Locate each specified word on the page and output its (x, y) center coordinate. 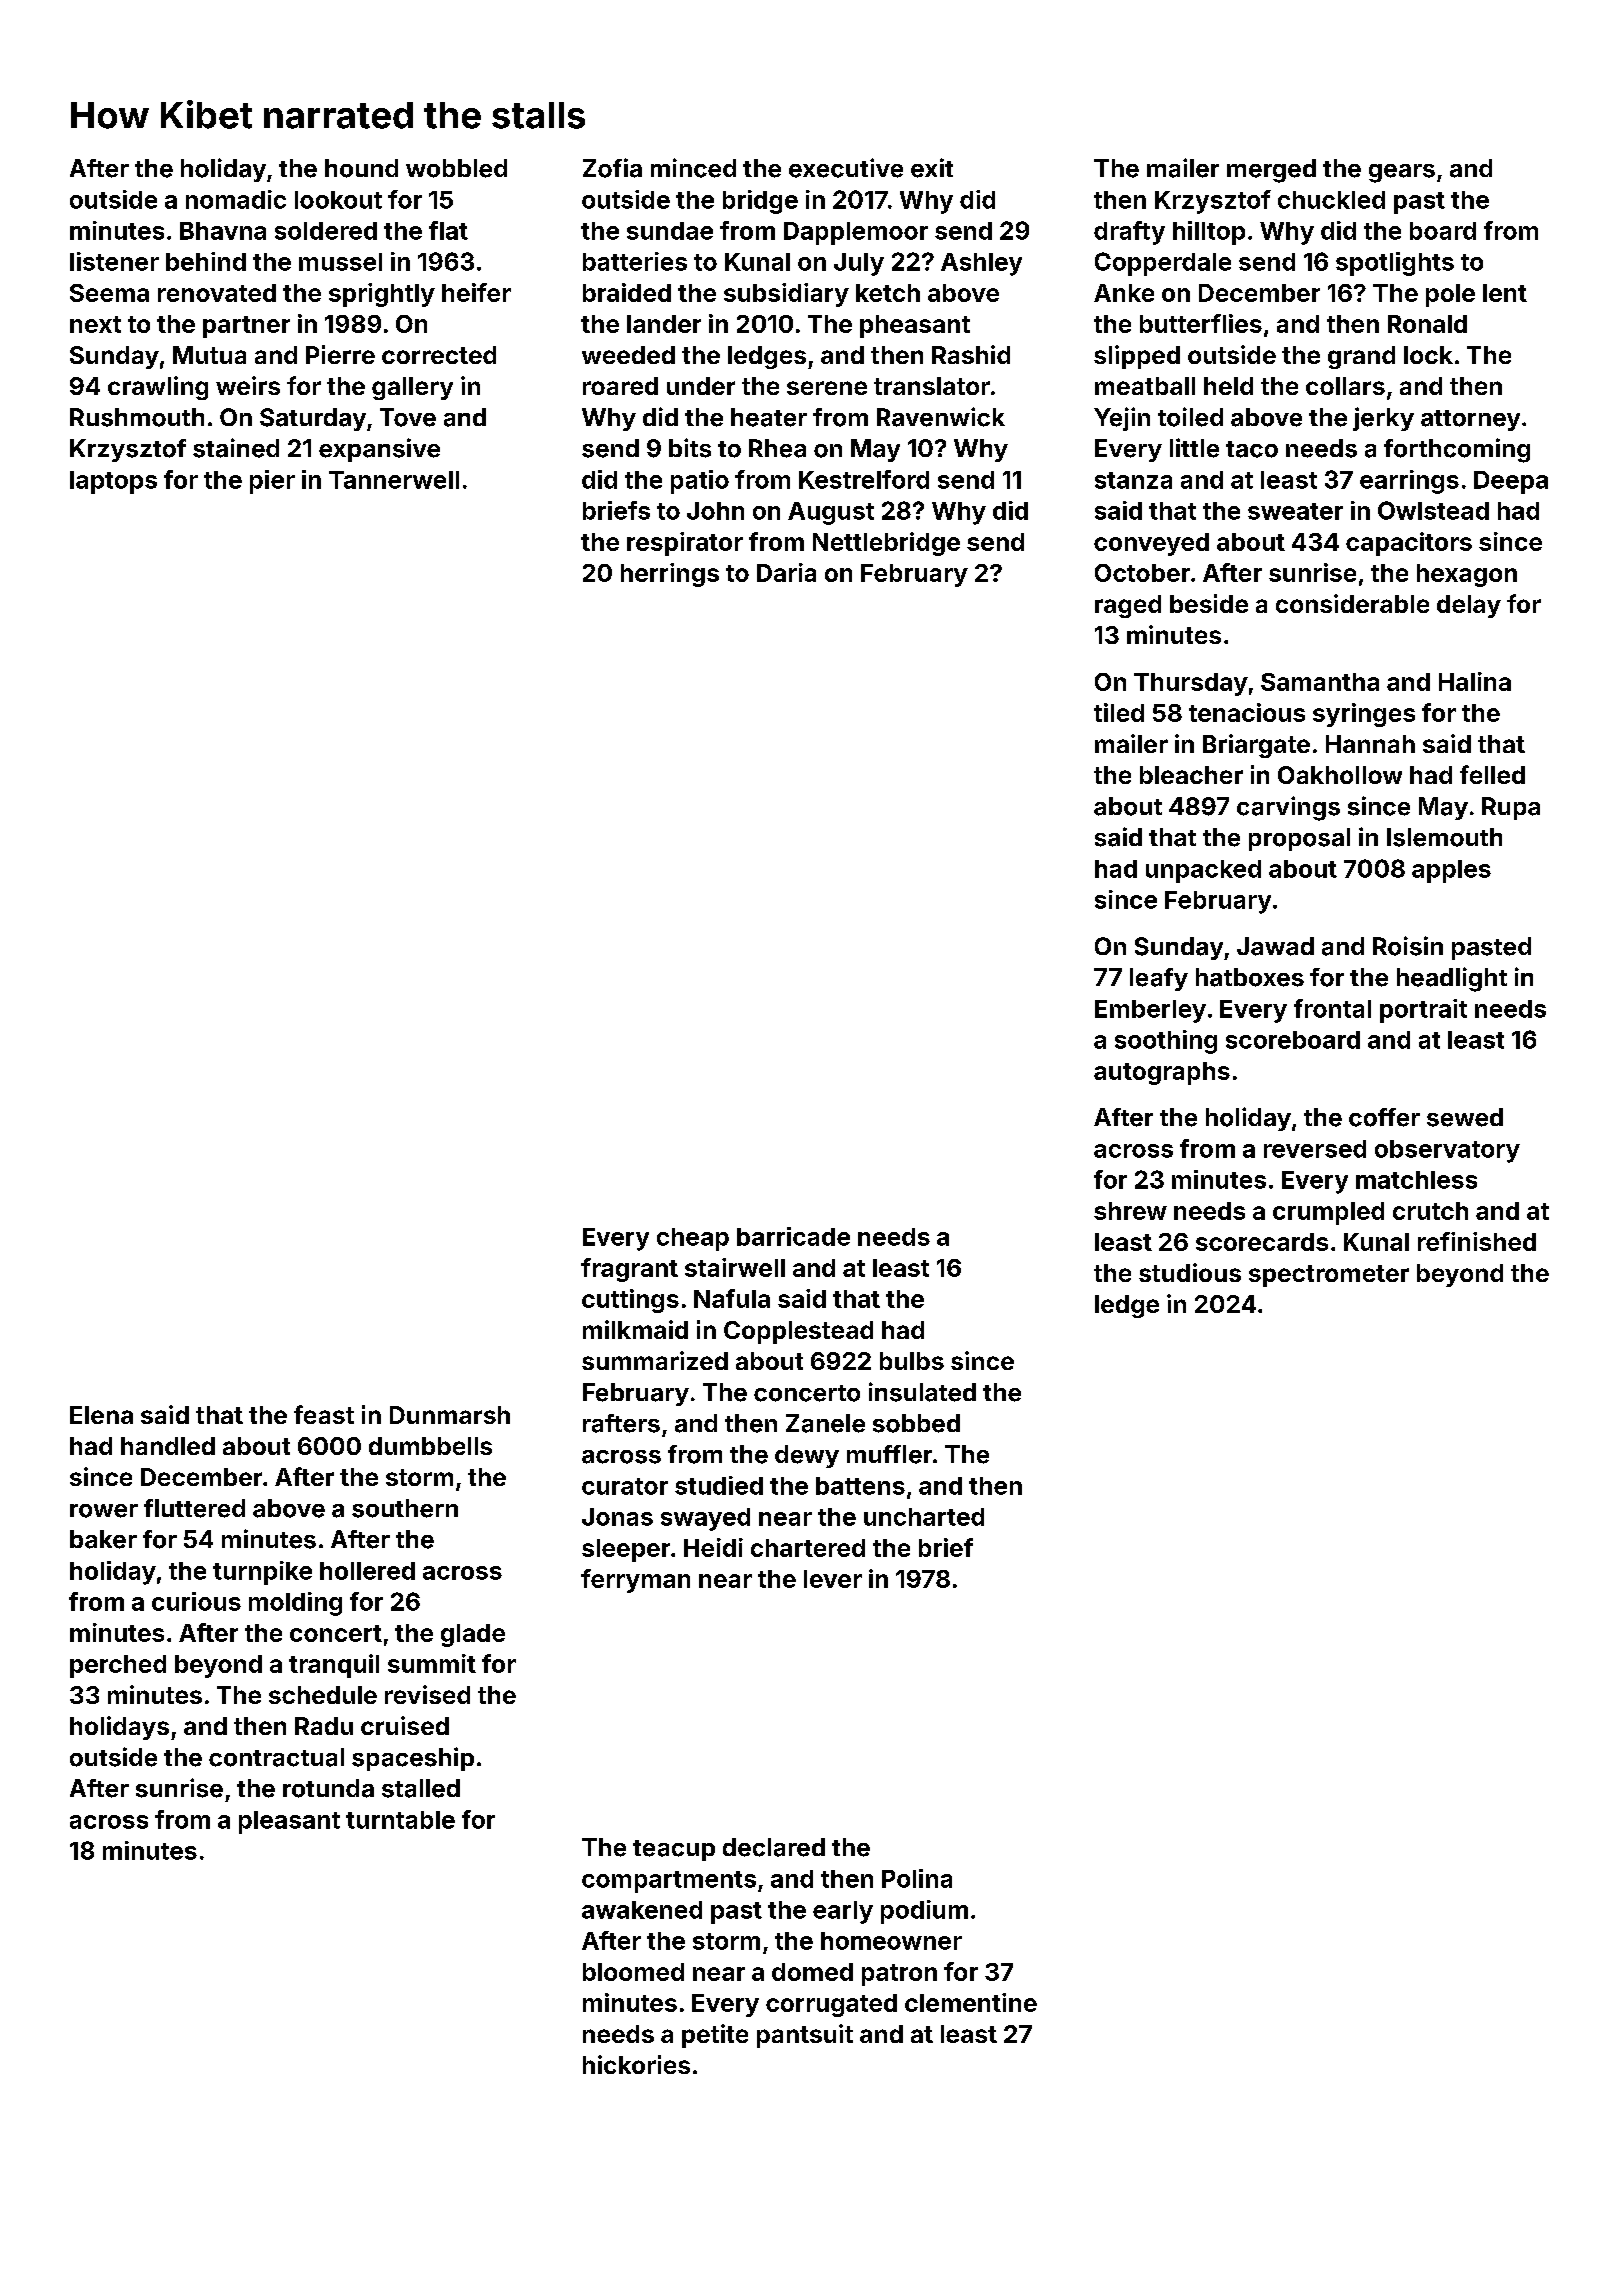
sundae (670, 231)
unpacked (1203, 871)
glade (473, 1635)
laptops (113, 482)
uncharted (924, 1517)
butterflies (1201, 323)
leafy (1159, 979)
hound (361, 168)
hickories (636, 2064)
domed (812, 1972)
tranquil (334, 1666)
